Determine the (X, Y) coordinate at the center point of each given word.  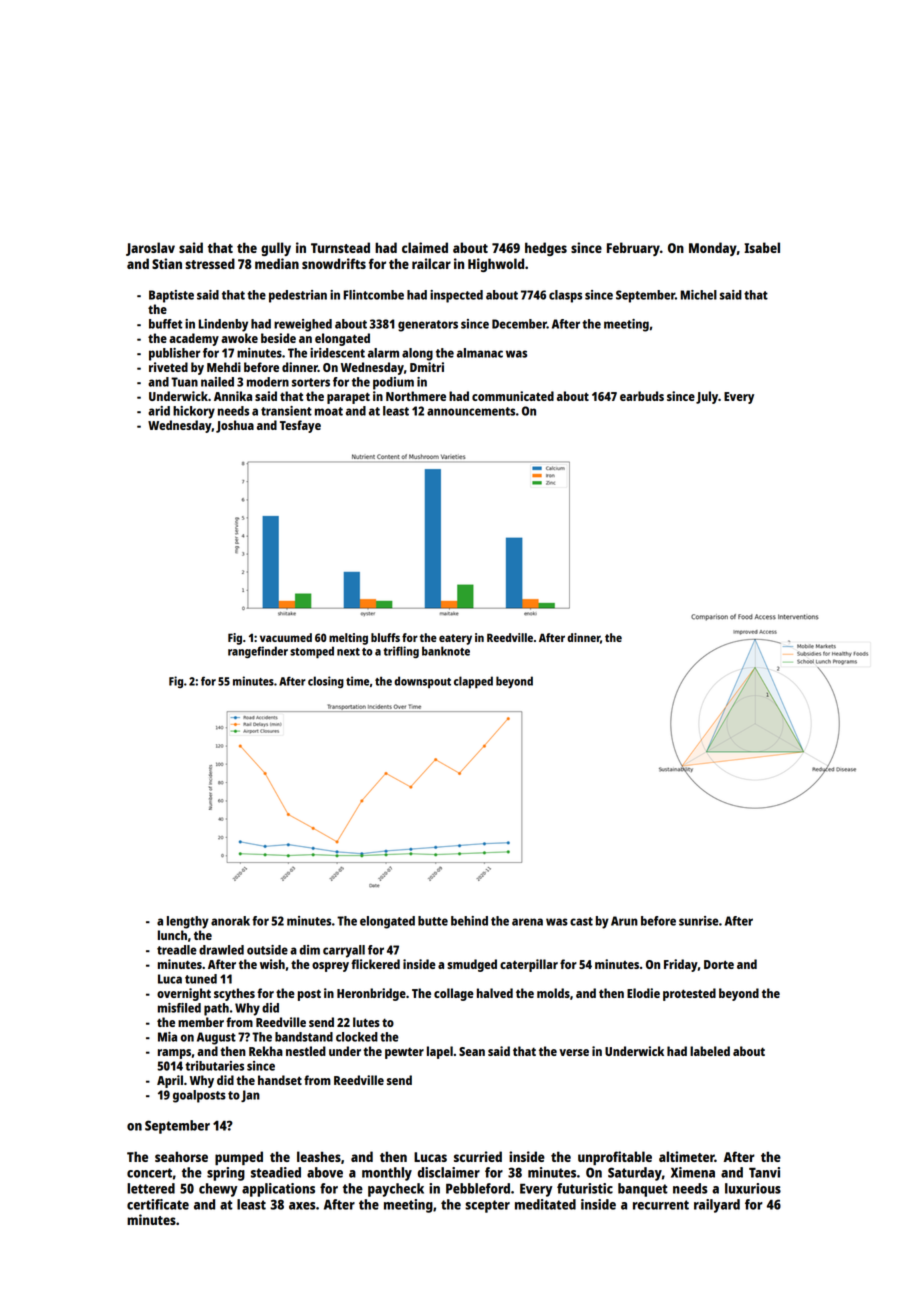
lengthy (188, 922)
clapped (473, 682)
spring (226, 1174)
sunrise (699, 921)
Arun (624, 921)
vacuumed (286, 637)
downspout (422, 682)
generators (428, 326)
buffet (165, 324)
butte (433, 921)
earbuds (642, 396)
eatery (455, 639)
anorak (230, 921)
